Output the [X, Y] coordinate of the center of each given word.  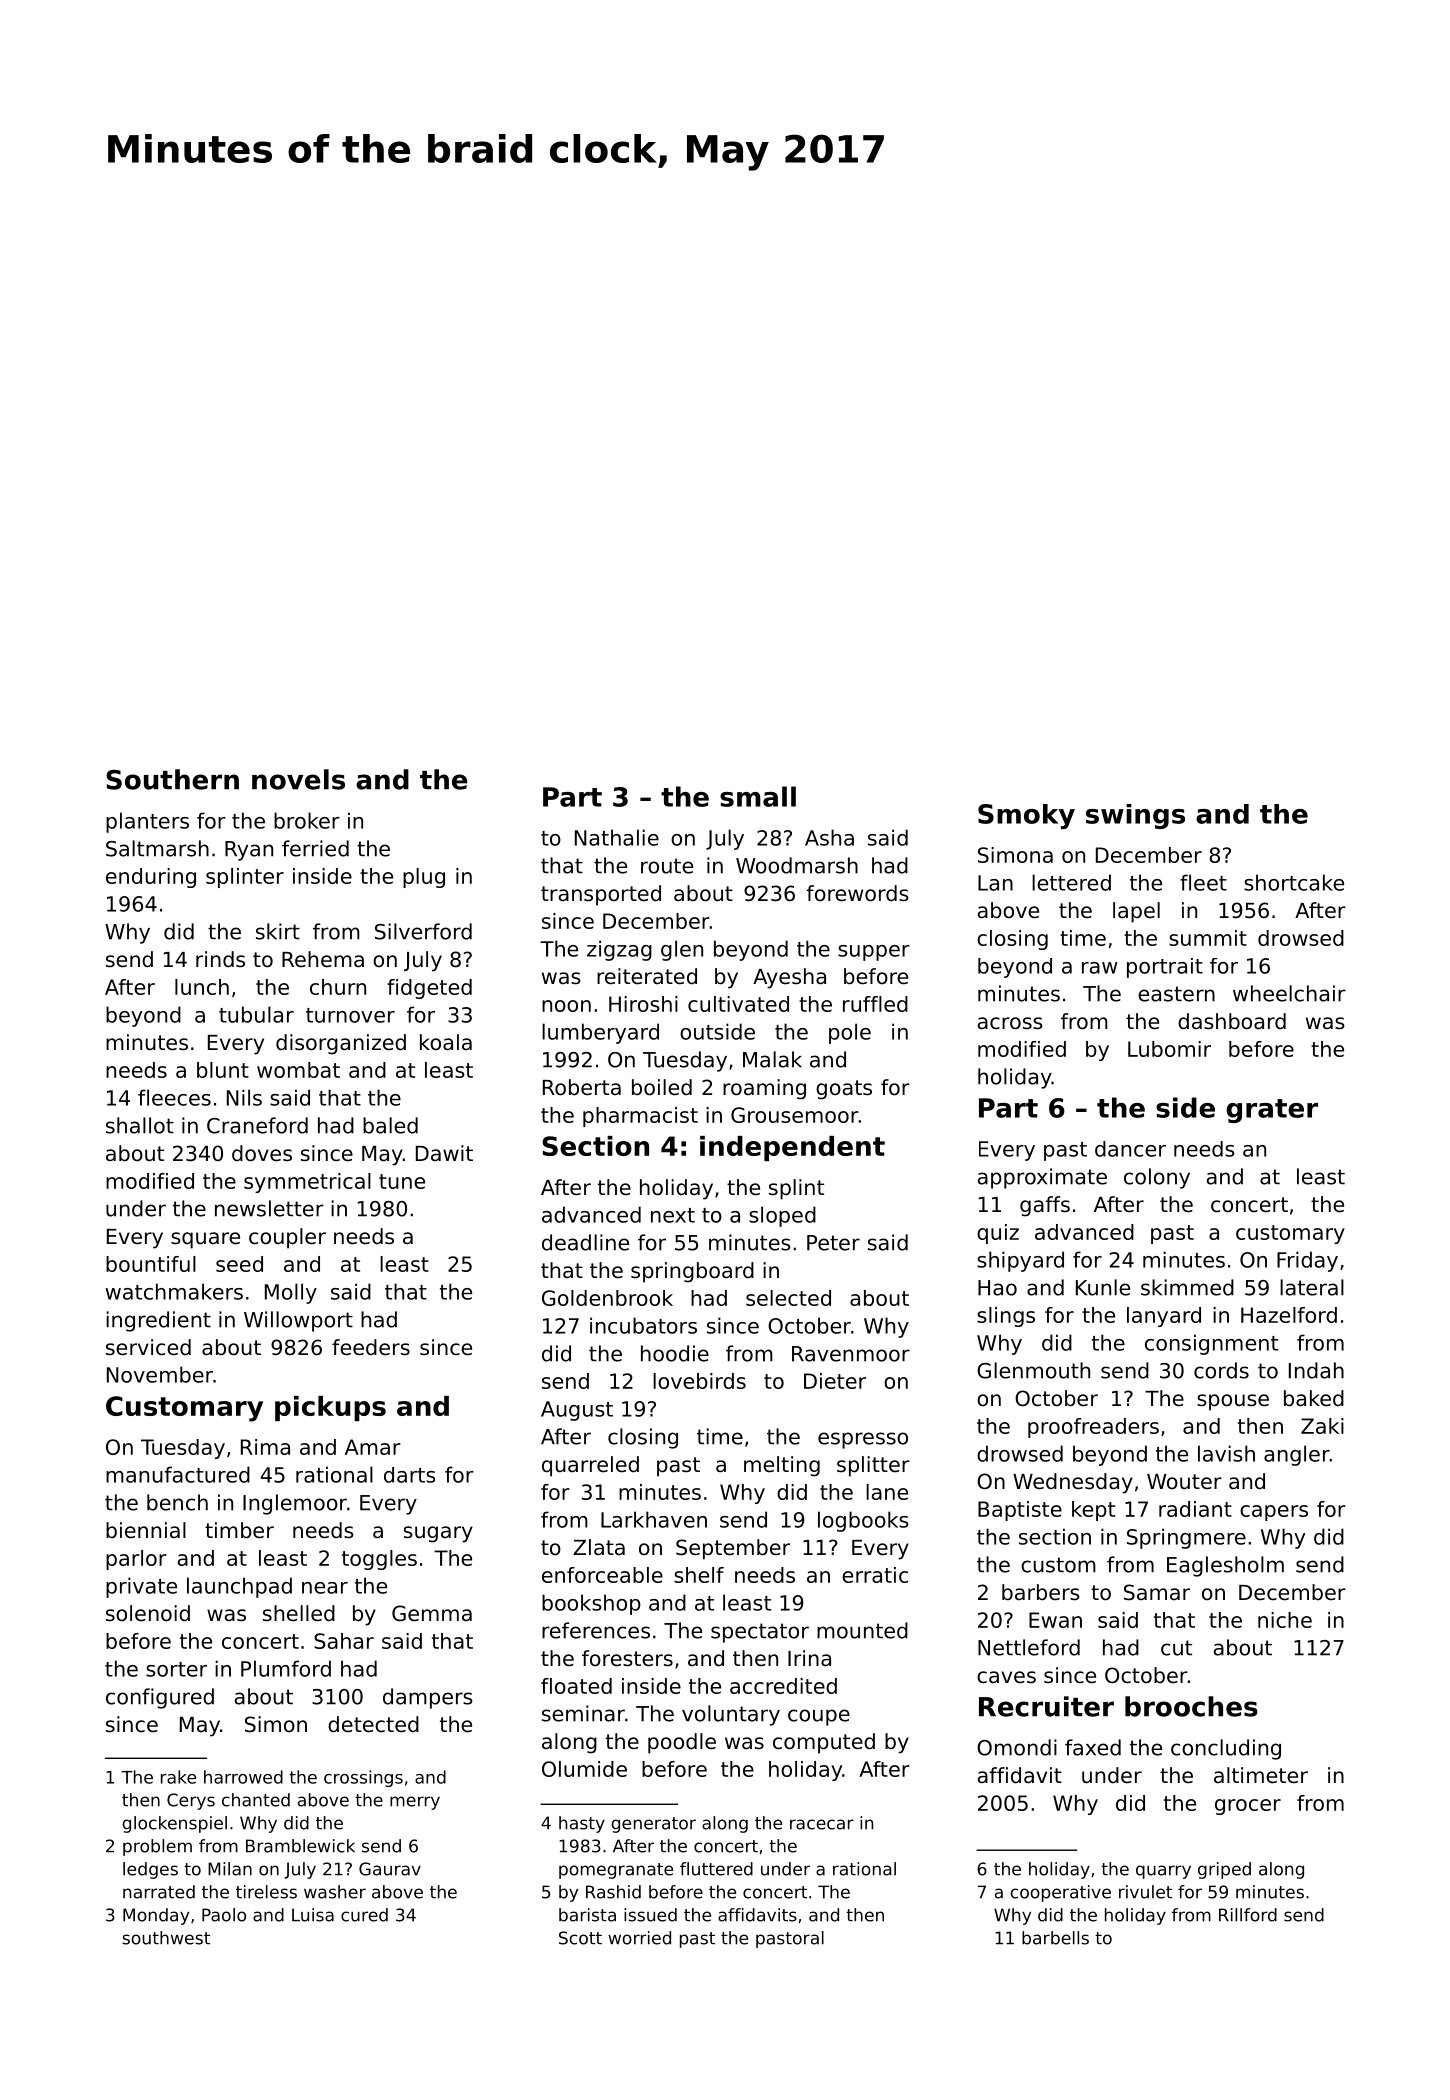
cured [364, 1915]
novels [298, 779]
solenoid [148, 1613]
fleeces [174, 1097]
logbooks [863, 1521]
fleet [1203, 882]
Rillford [1248, 1915]
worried [639, 1938]
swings [1135, 816]
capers [1274, 1513]
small [758, 796]
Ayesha [789, 978]
